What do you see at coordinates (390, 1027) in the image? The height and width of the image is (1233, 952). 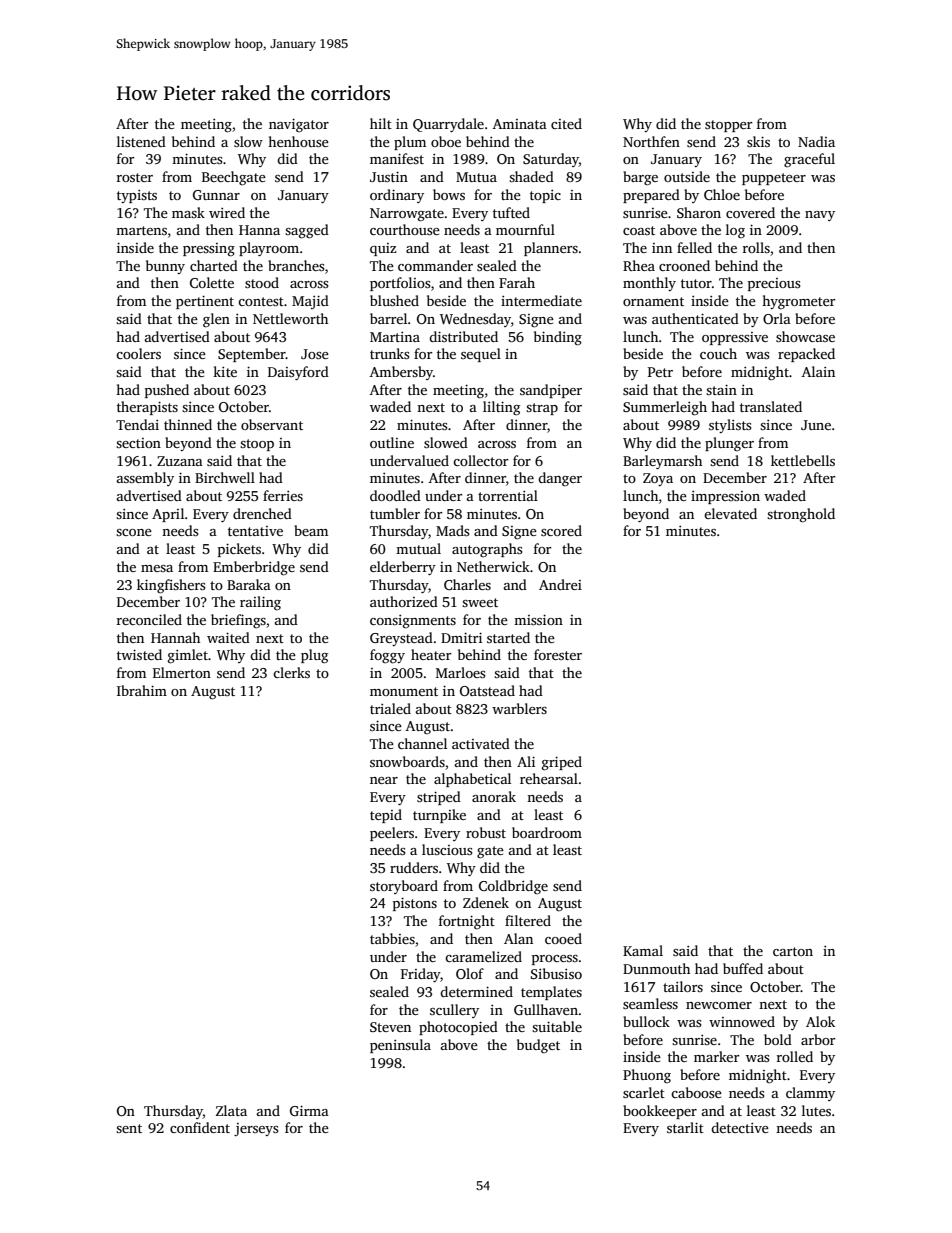 I see `Steven` at bounding box center [390, 1027].
